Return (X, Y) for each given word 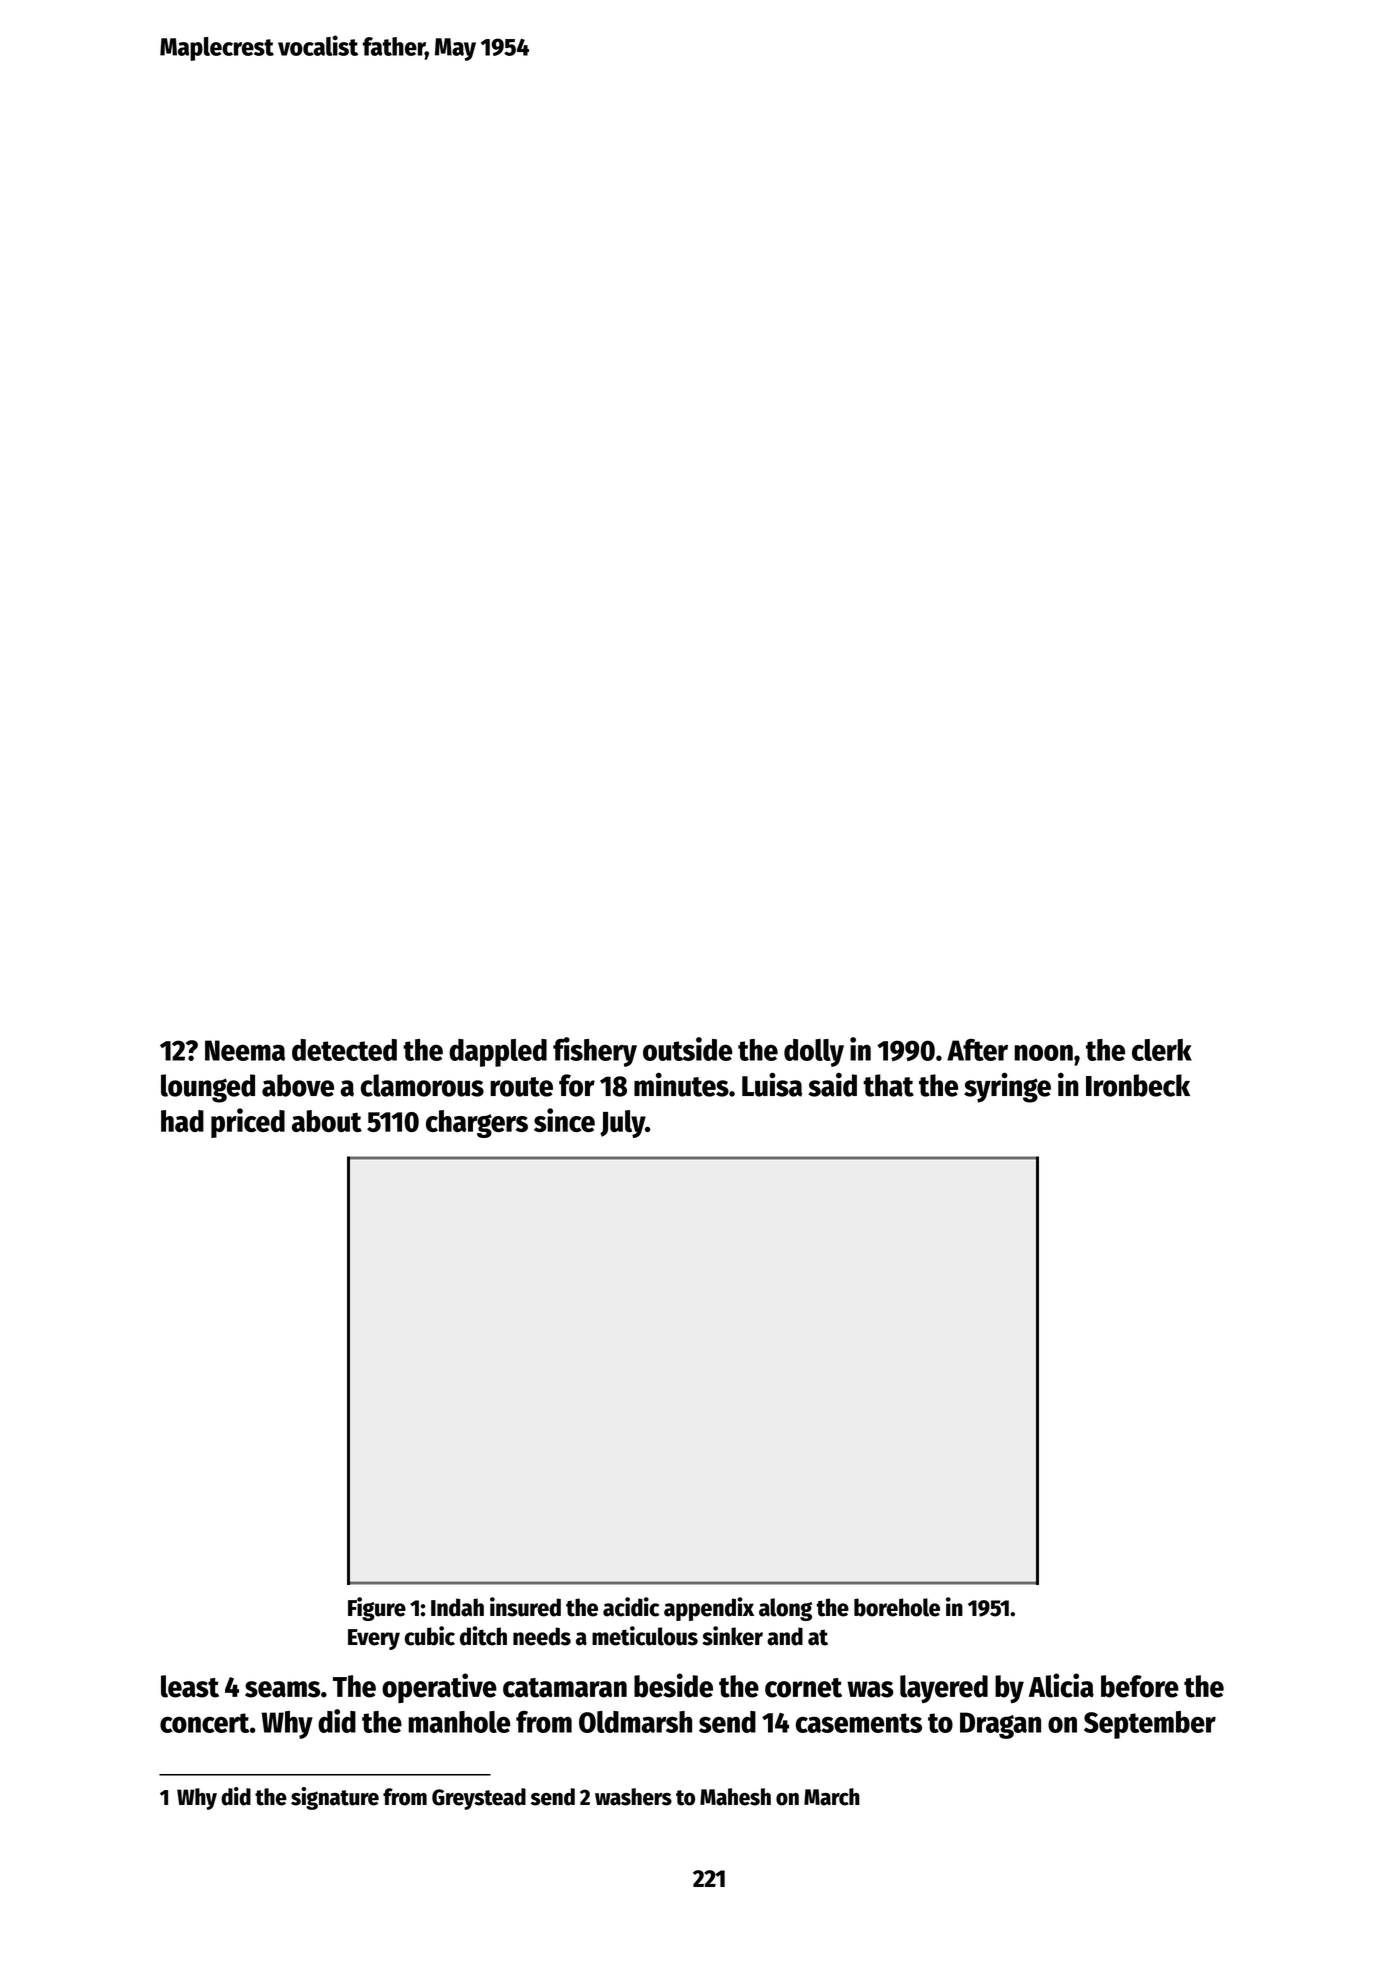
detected (344, 1050)
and (785, 1636)
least (190, 1686)
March (832, 1797)
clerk (1162, 1050)
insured (525, 1607)
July (622, 1124)
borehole (897, 1607)
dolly (814, 1053)
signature (335, 1798)
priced (248, 1123)
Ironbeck (1138, 1085)
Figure (377, 1609)
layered (944, 1689)
